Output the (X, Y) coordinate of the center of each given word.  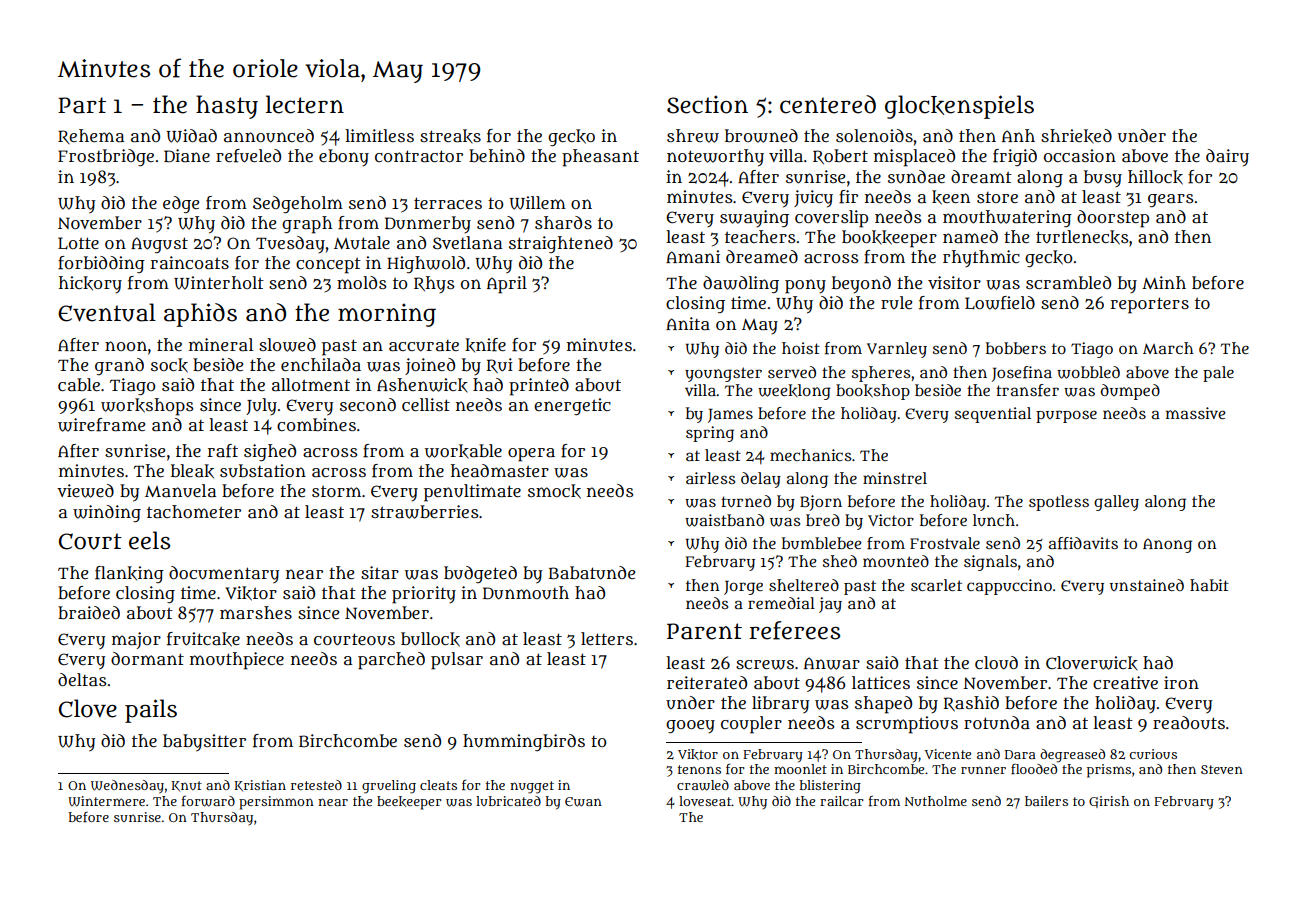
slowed (287, 345)
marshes (256, 612)
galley (1116, 503)
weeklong (794, 392)
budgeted (480, 574)
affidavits (1083, 543)
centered (828, 104)
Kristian (260, 786)
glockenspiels (959, 107)
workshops (147, 407)
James (730, 415)
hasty (227, 107)
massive (1196, 413)
